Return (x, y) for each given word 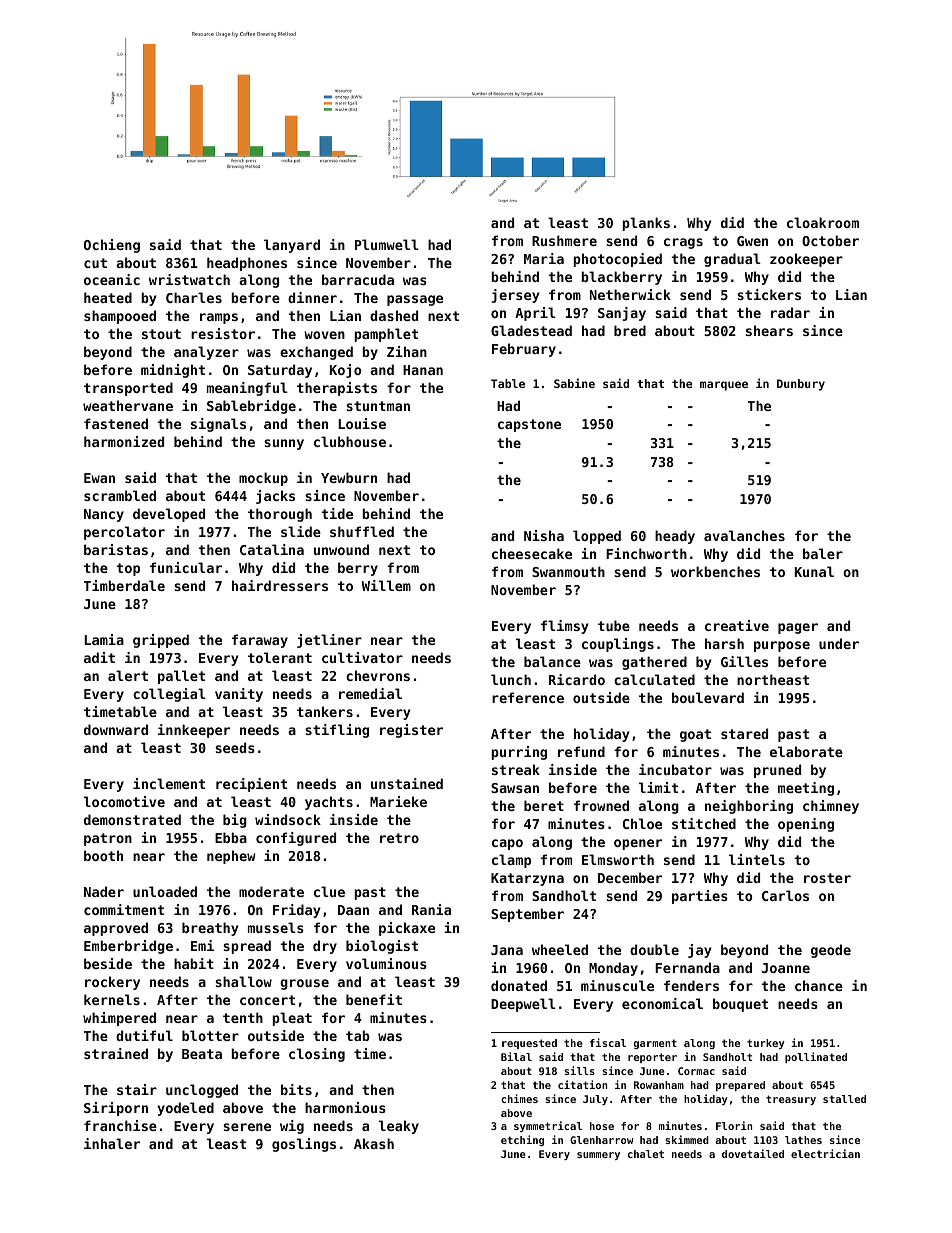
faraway (260, 641)
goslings (304, 1145)
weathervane (128, 405)
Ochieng (112, 246)
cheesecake (532, 553)
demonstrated (132, 819)
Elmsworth (618, 859)
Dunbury (801, 385)
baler (823, 553)
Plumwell (387, 244)
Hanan (423, 370)
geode (831, 951)
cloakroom (823, 222)
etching (522, 1140)
